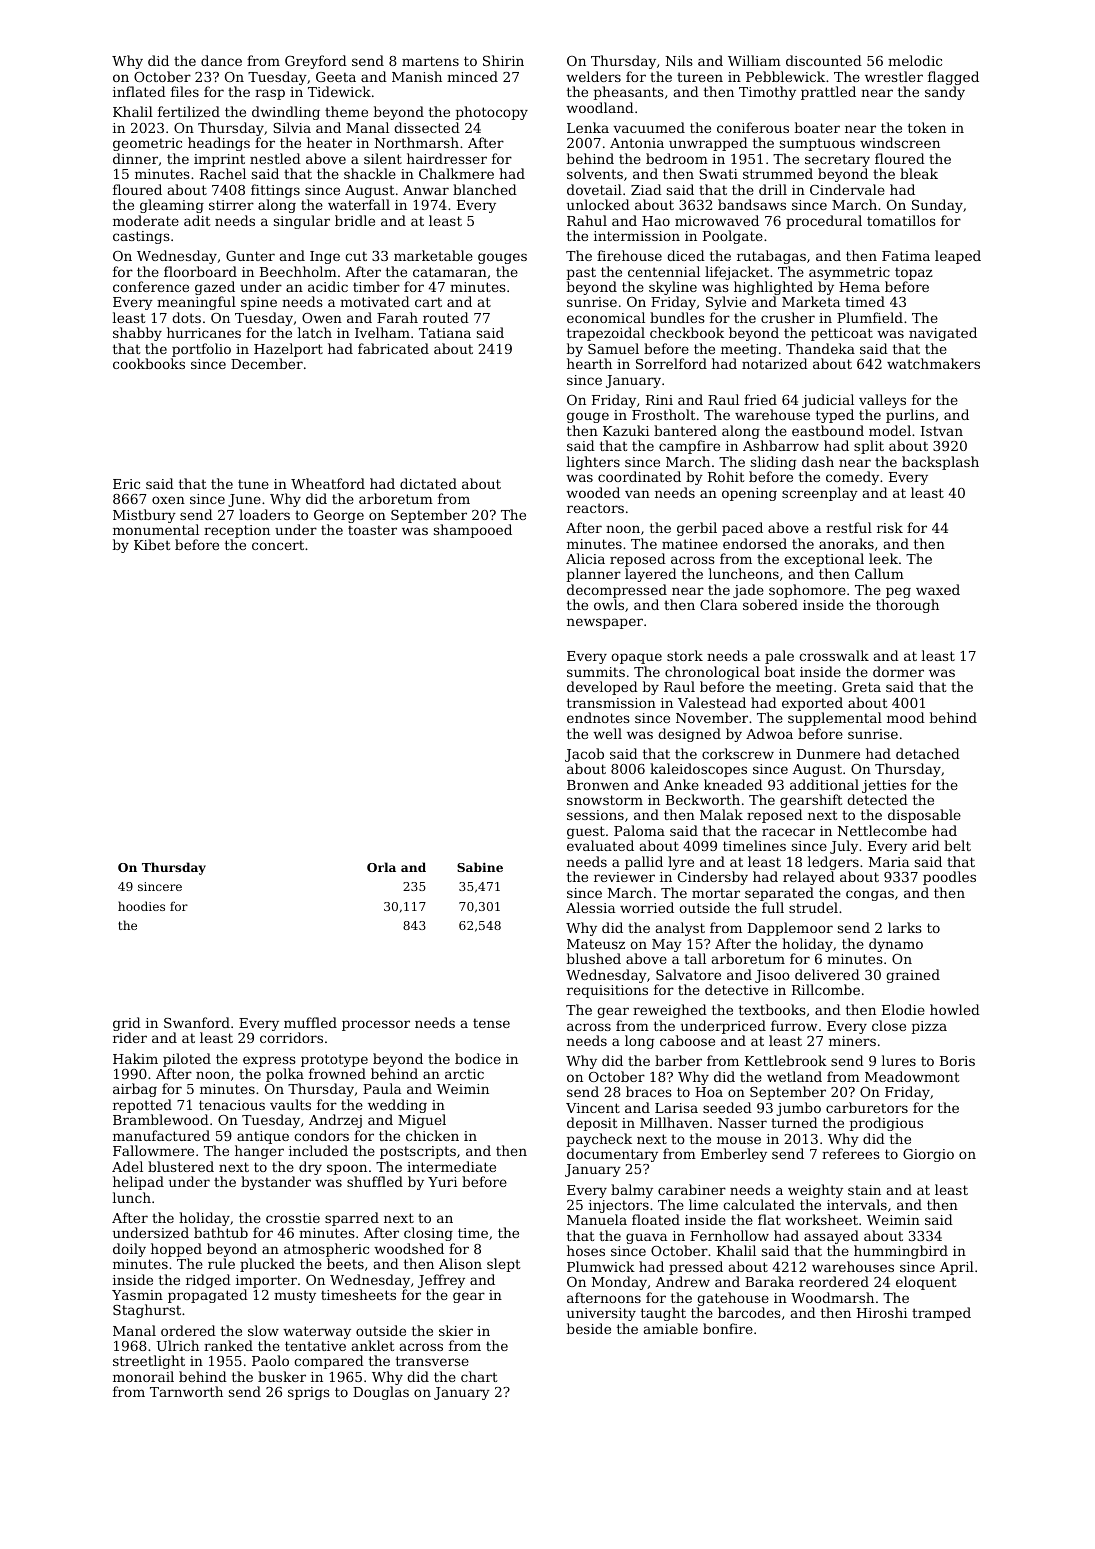 This screenshot has height=1549, width=1095. What do you see at coordinates (152, 544) in the screenshot?
I see `Kibet` at bounding box center [152, 544].
